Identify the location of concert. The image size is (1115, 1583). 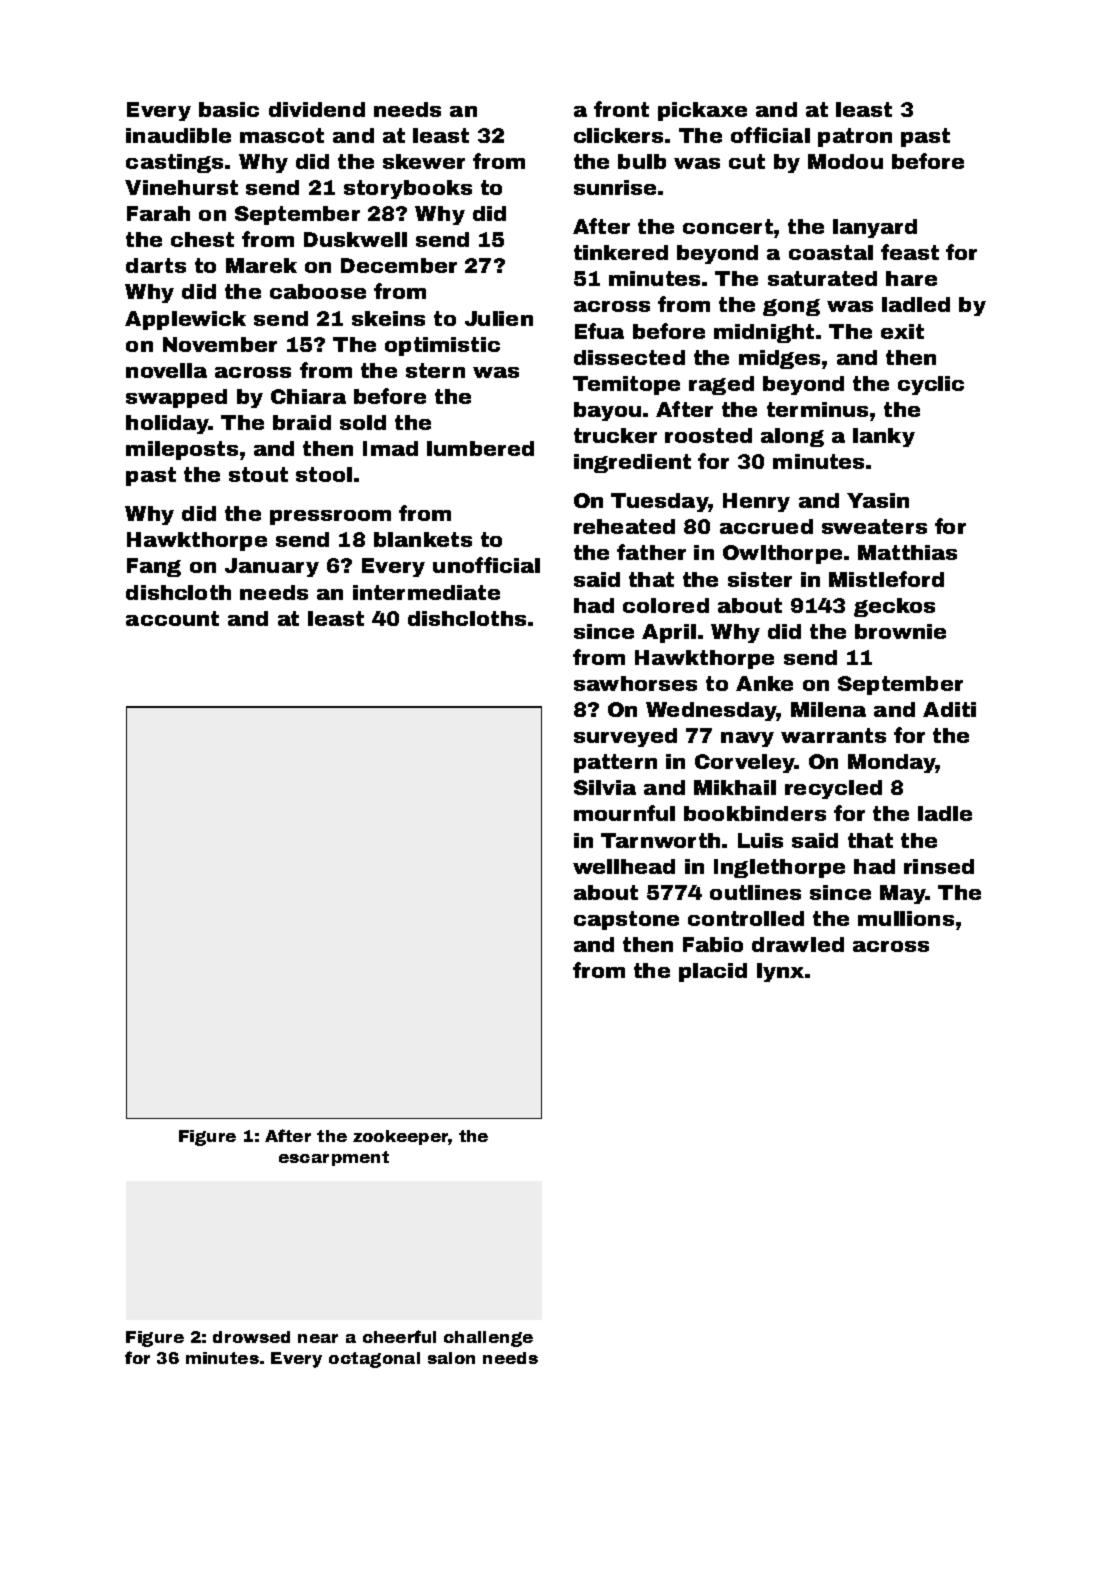
(728, 226).
